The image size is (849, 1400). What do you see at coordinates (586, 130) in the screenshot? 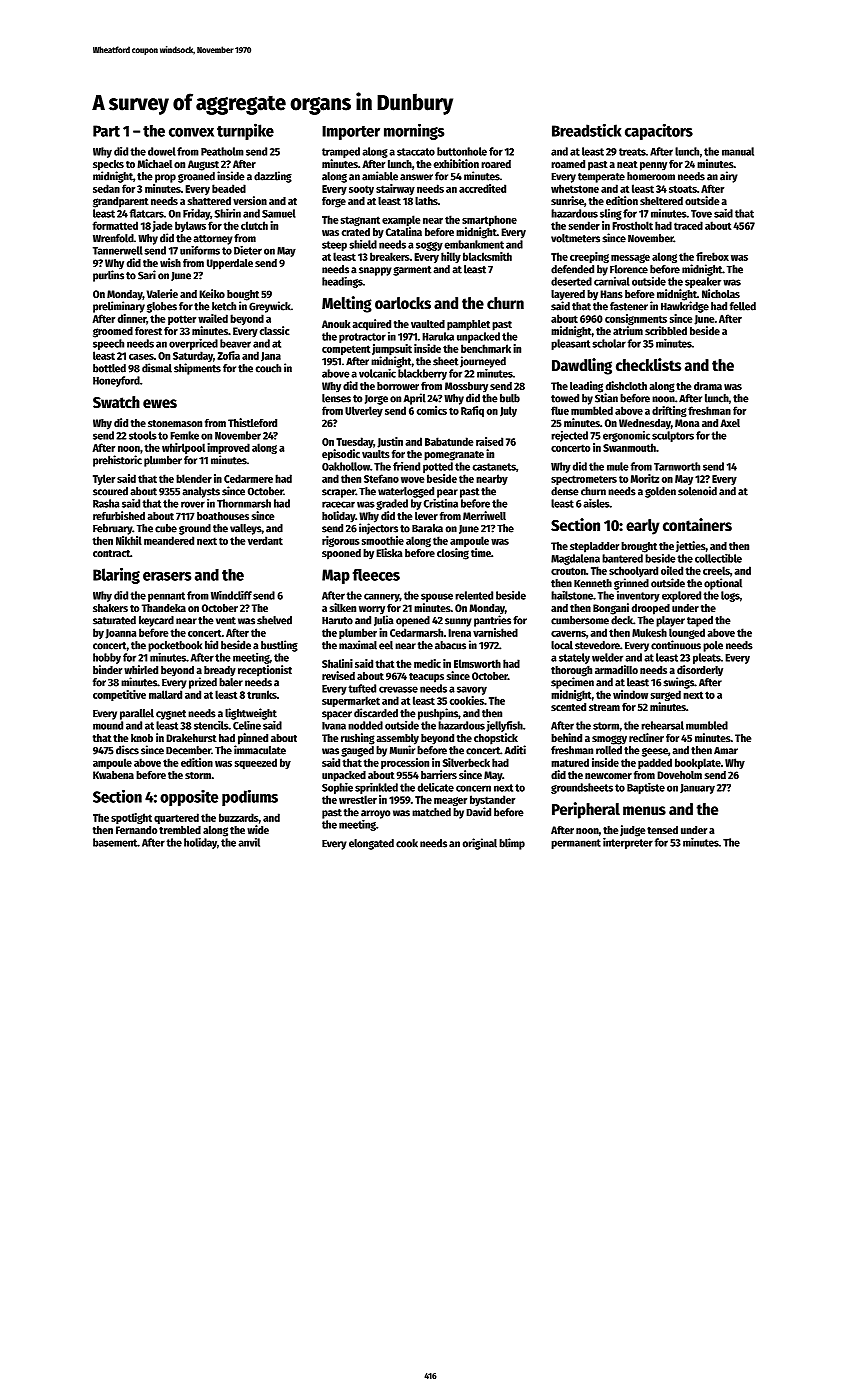
I see `Breadstick` at bounding box center [586, 130].
